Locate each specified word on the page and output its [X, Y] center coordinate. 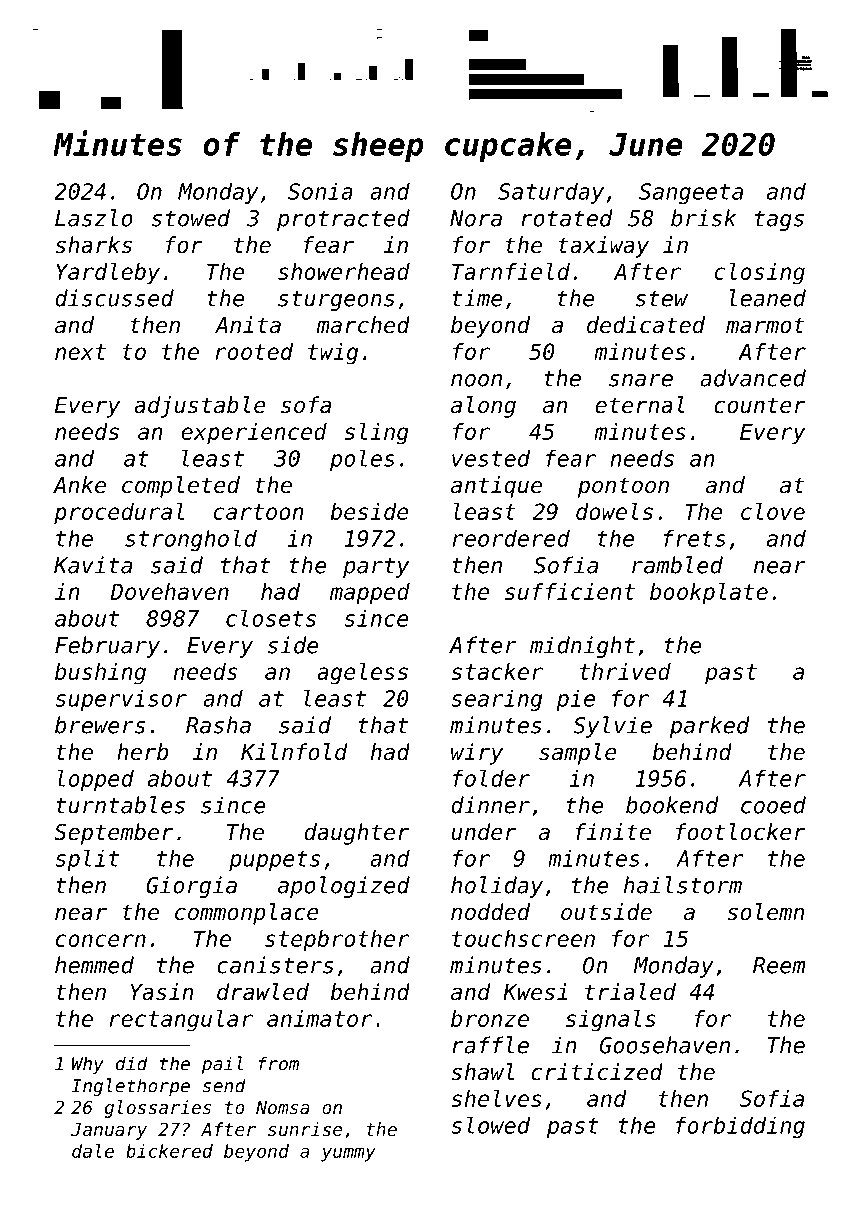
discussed [114, 298]
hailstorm [683, 885]
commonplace [247, 914]
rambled [677, 565]
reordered [511, 538]
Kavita [93, 565]
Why [88, 1065]
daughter [357, 834]
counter [760, 405]
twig [333, 354]
